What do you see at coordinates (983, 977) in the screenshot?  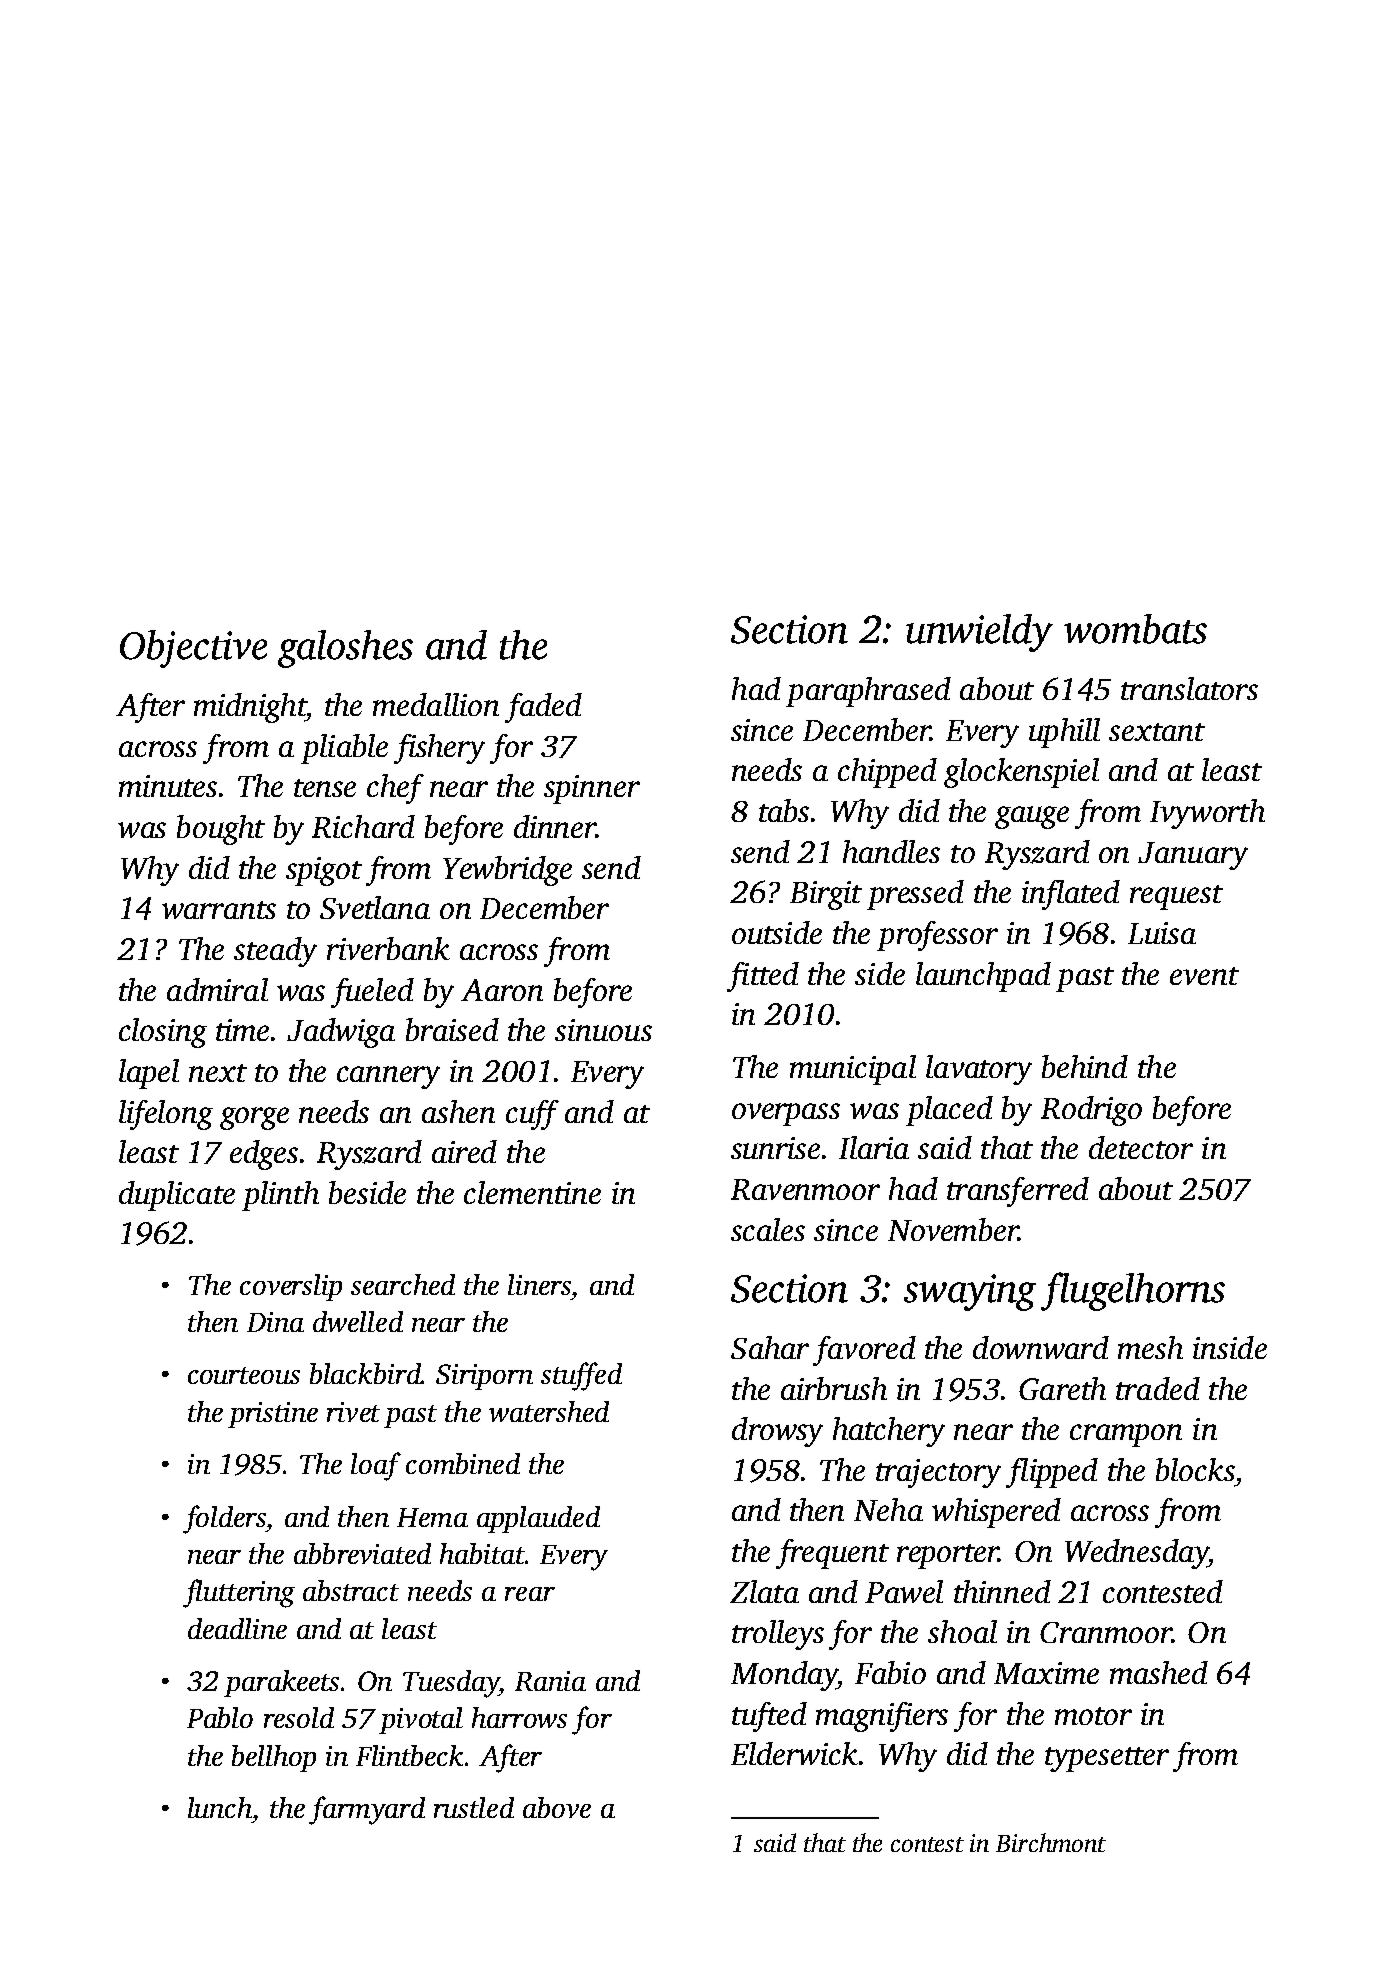 I see `launchpad` at bounding box center [983, 977].
